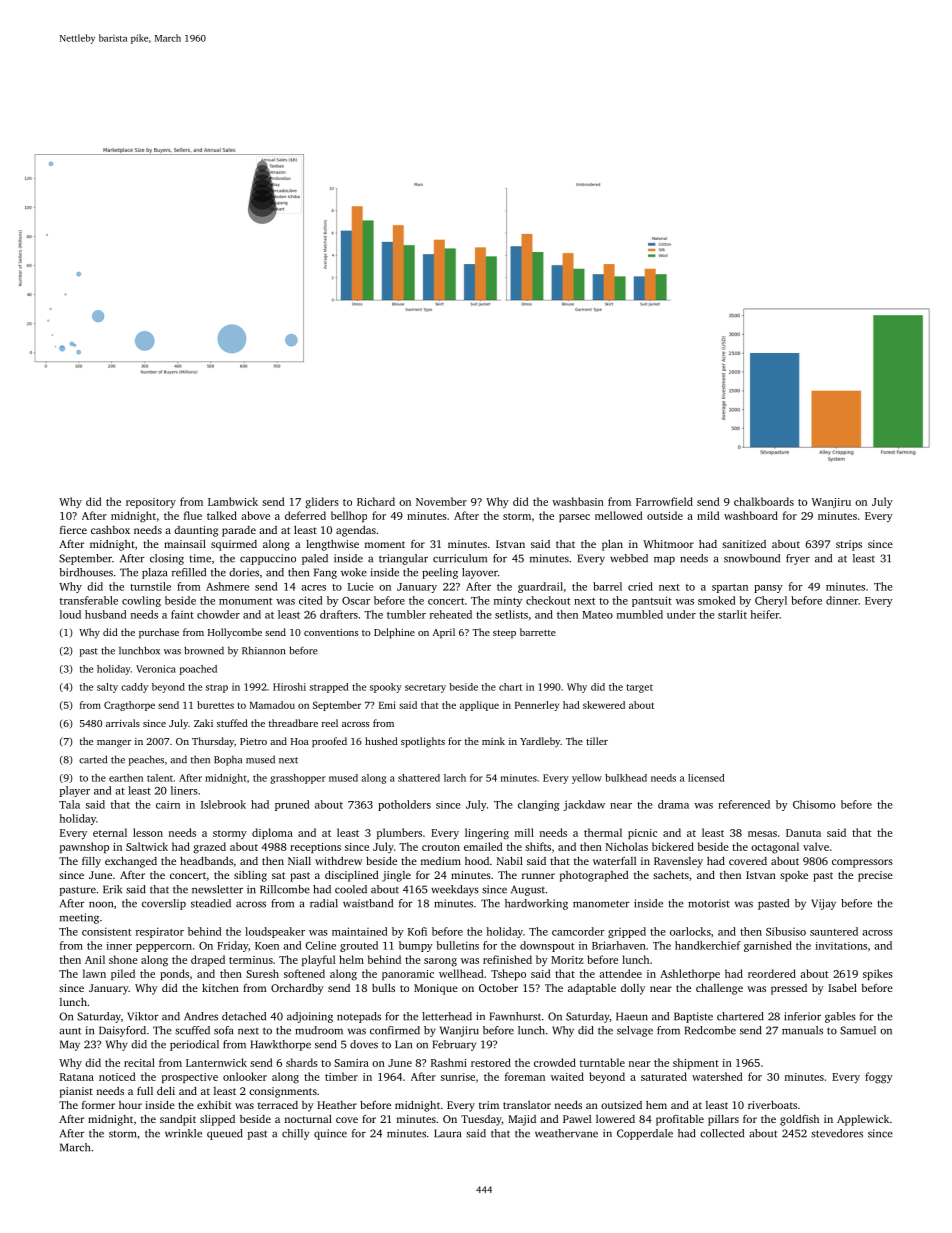 The width and height of the document is (952, 1233). I want to click on filly, so click(91, 862).
